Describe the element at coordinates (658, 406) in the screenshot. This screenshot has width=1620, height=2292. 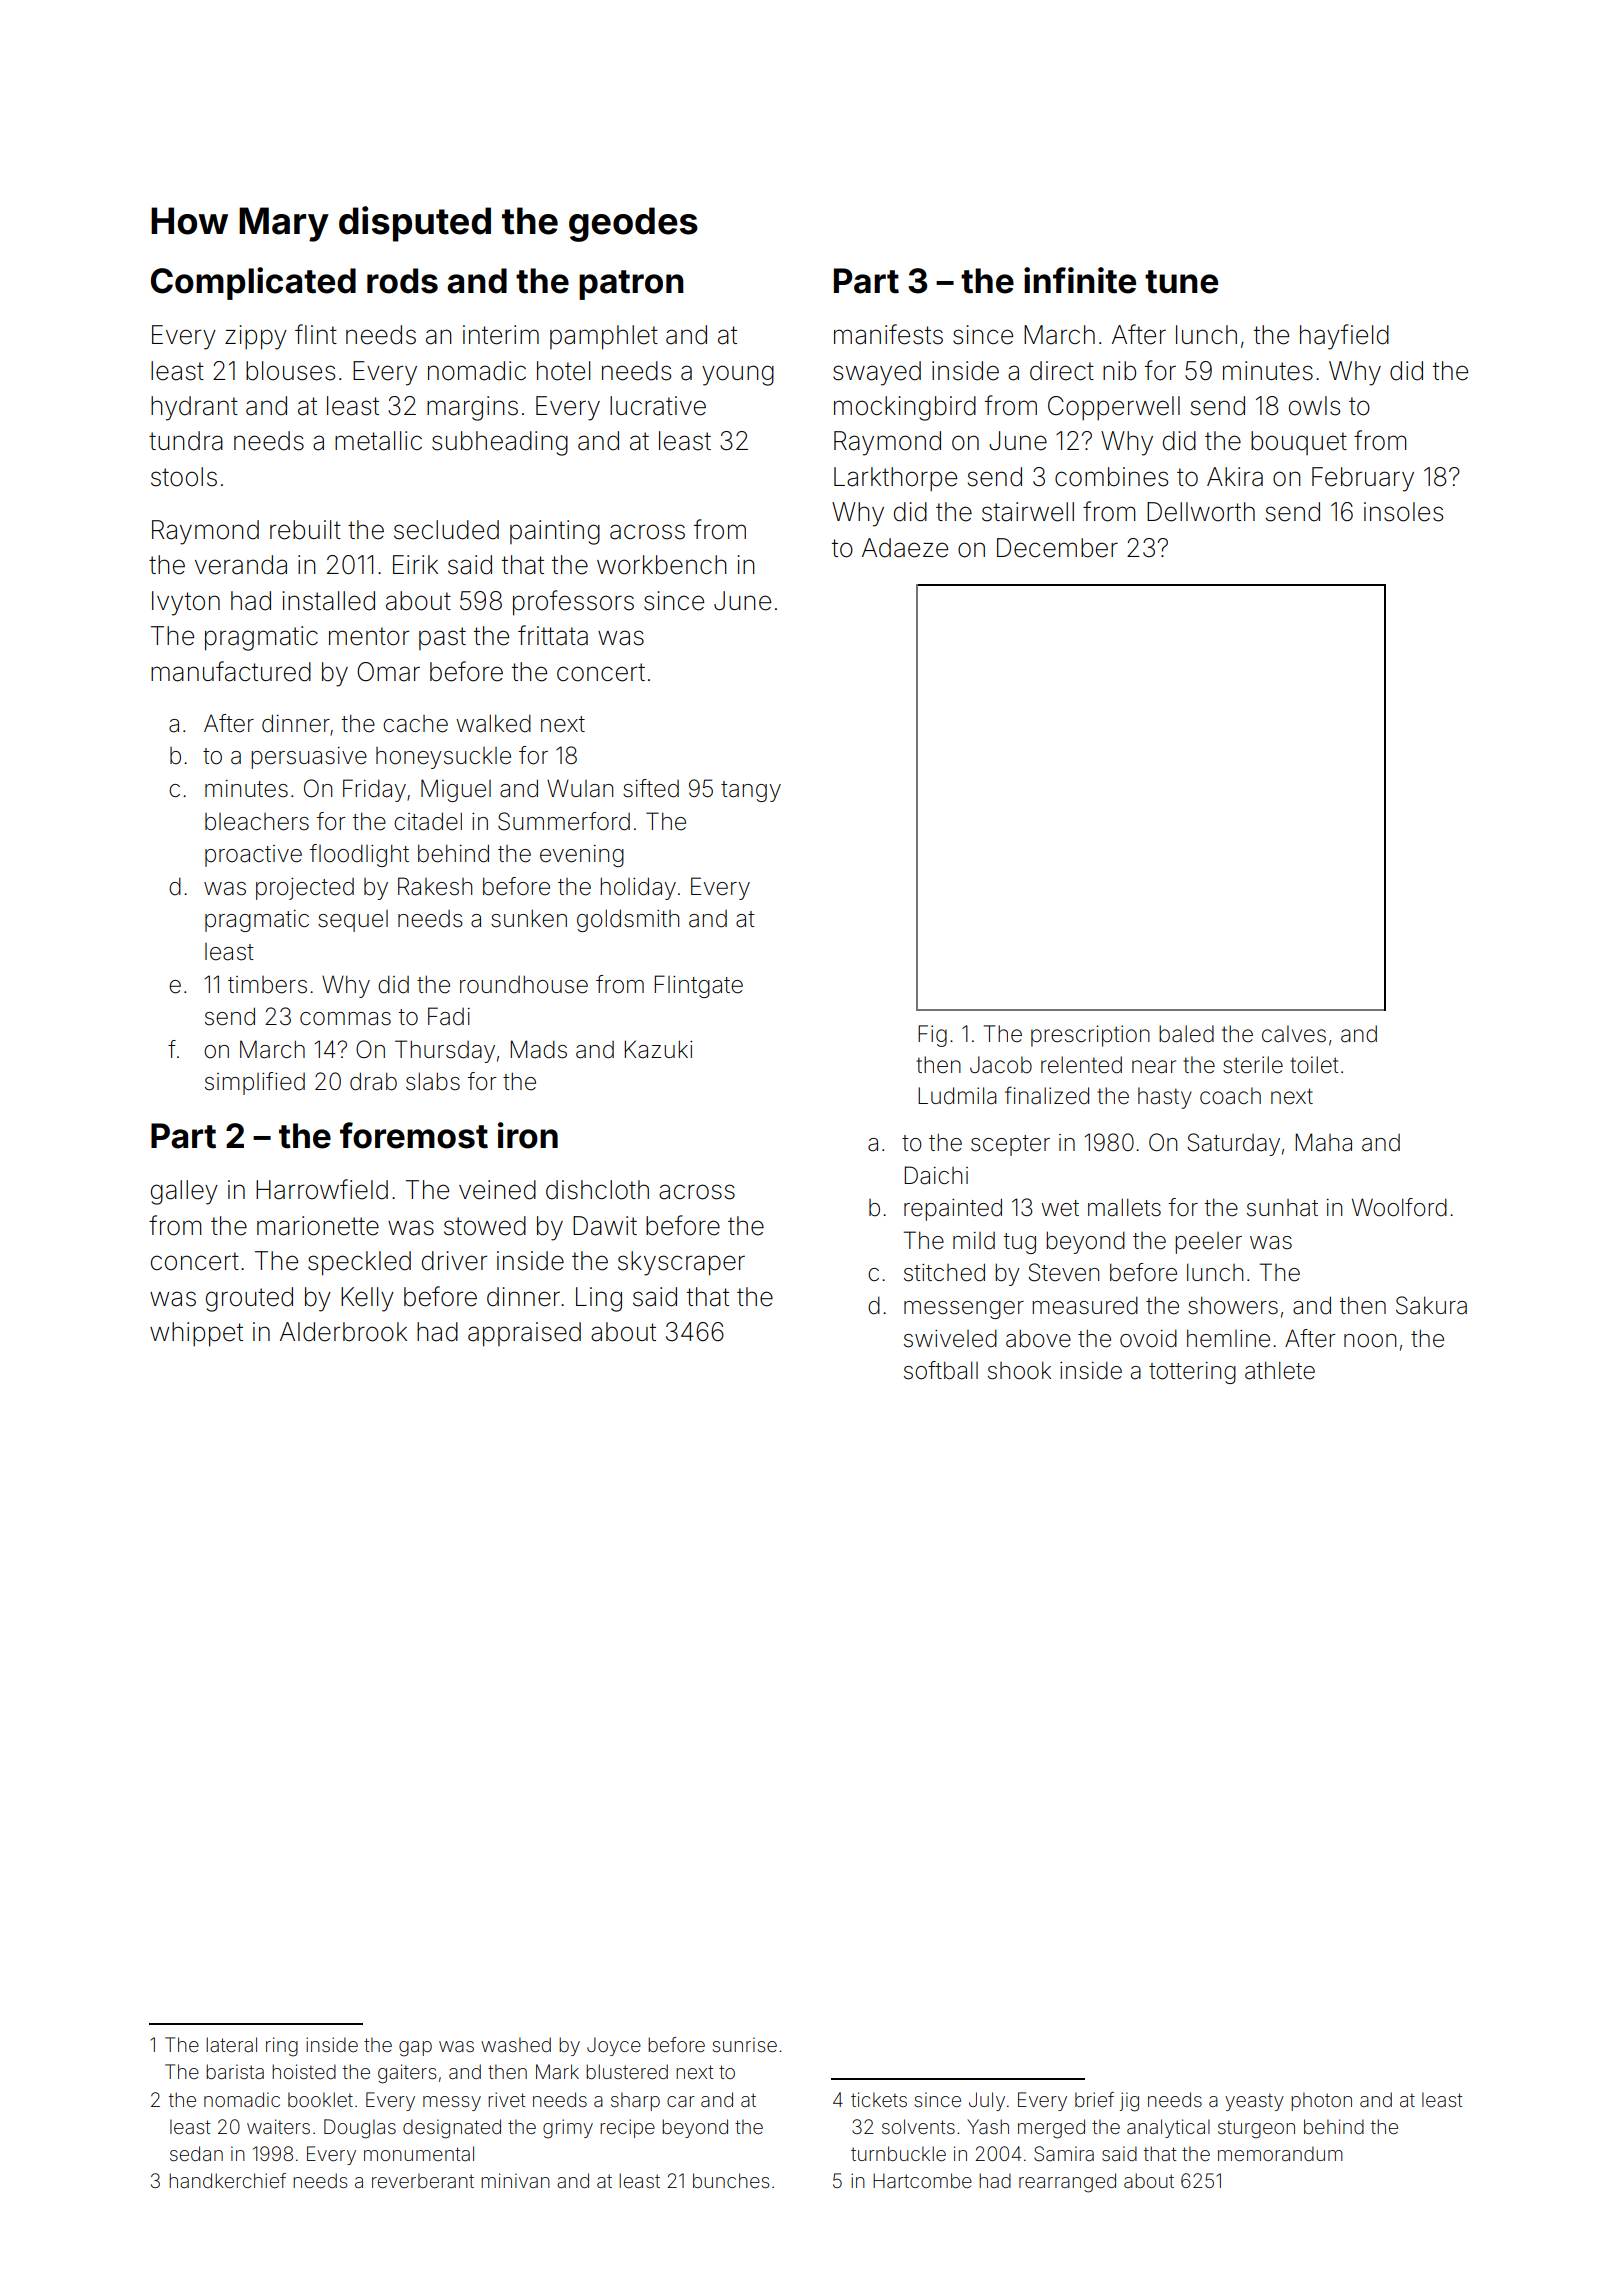
I see `lucrative` at that location.
